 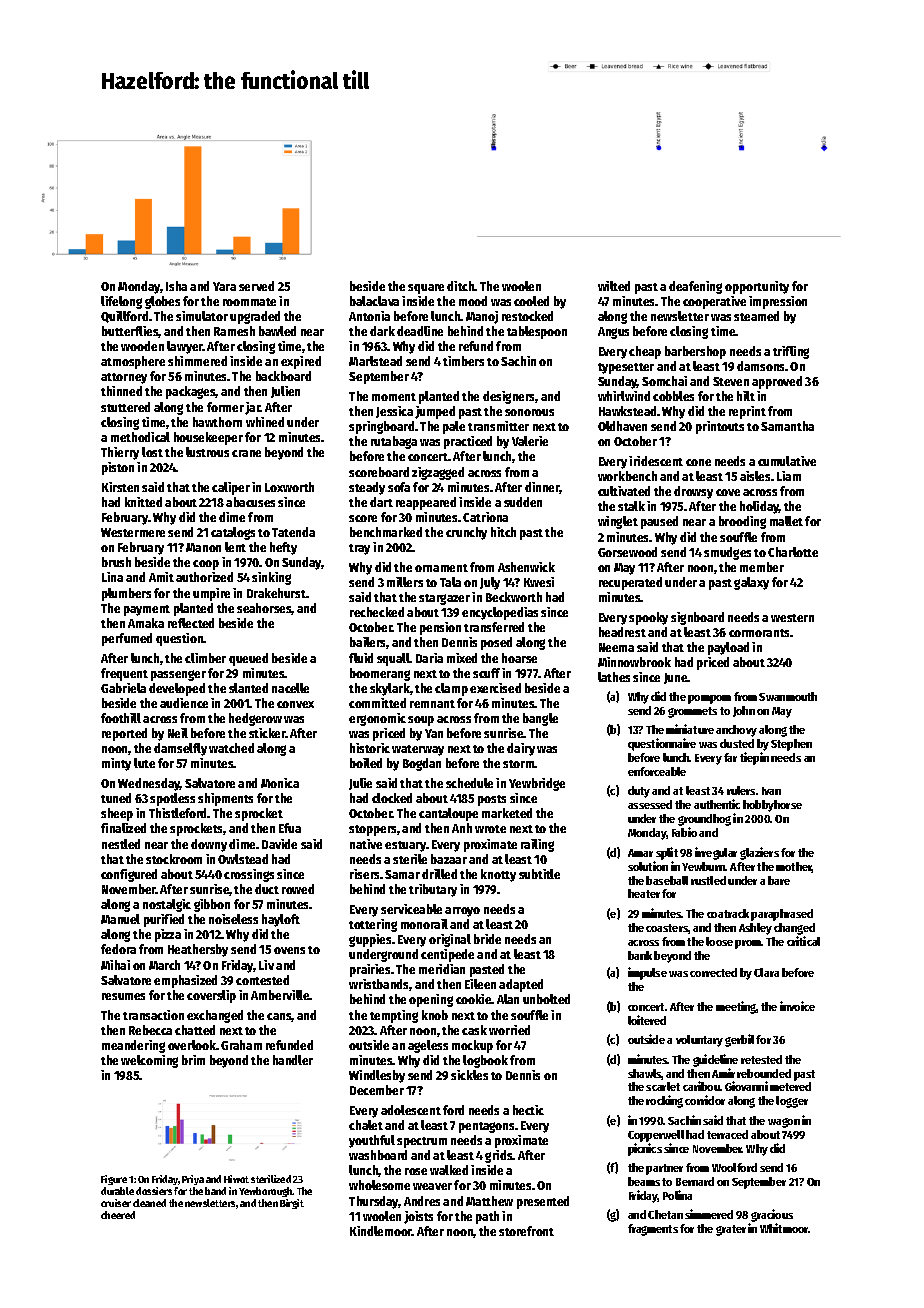 I want to click on ditch, so click(x=461, y=286).
